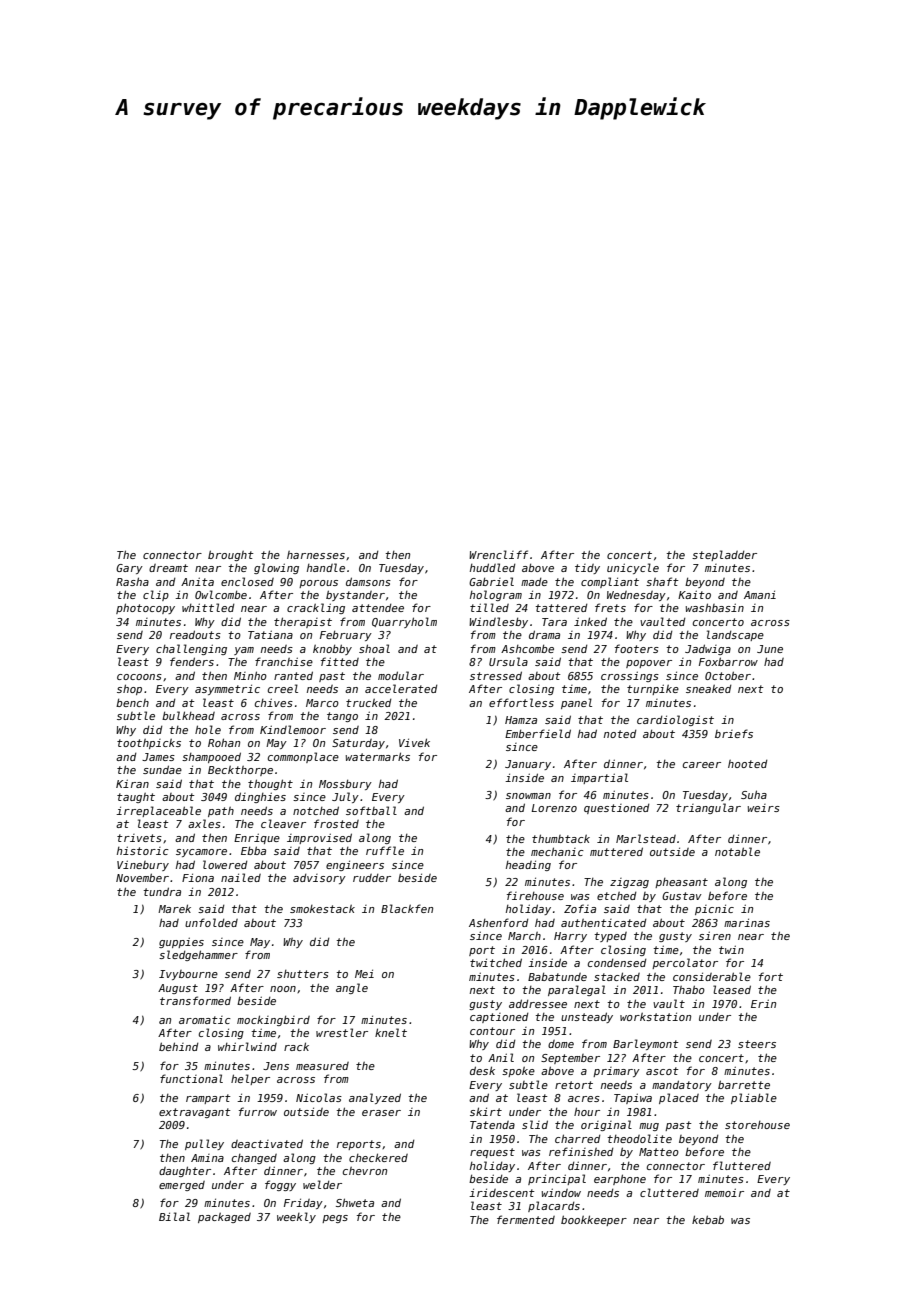 The image size is (908, 1316). Describe the element at coordinates (620, 734) in the page. I see `noted` at that location.
